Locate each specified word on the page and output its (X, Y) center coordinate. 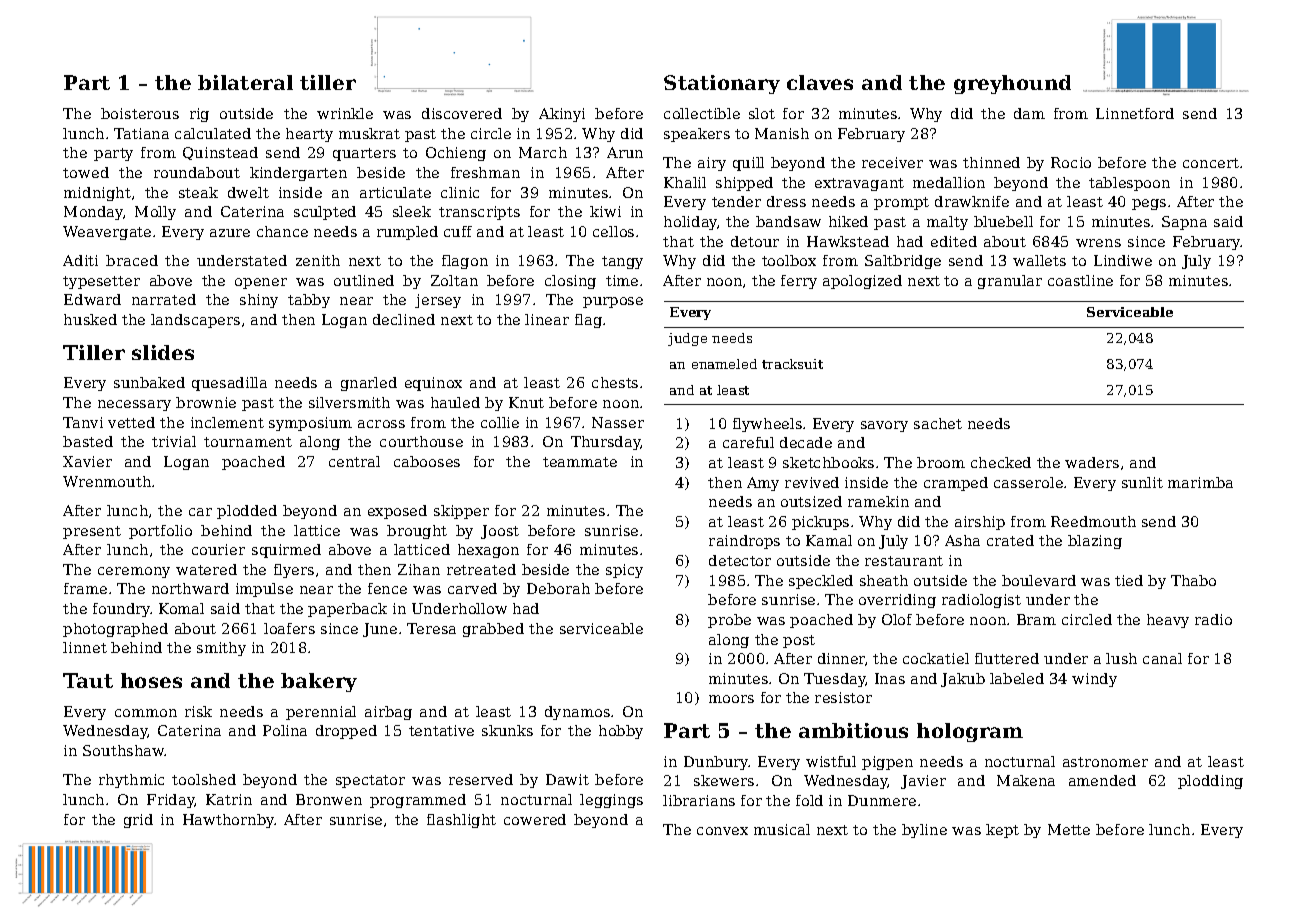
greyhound (1012, 84)
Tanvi (83, 422)
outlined (364, 280)
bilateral (245, 82)
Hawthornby (229, 821)
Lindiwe (1123, 260)
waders (1092, 462)
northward (190, 588)
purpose (613, 302)
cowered (535, 819)
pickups (820, 523)
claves (820, 82)
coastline (1080, 280)
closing (570, 282)
